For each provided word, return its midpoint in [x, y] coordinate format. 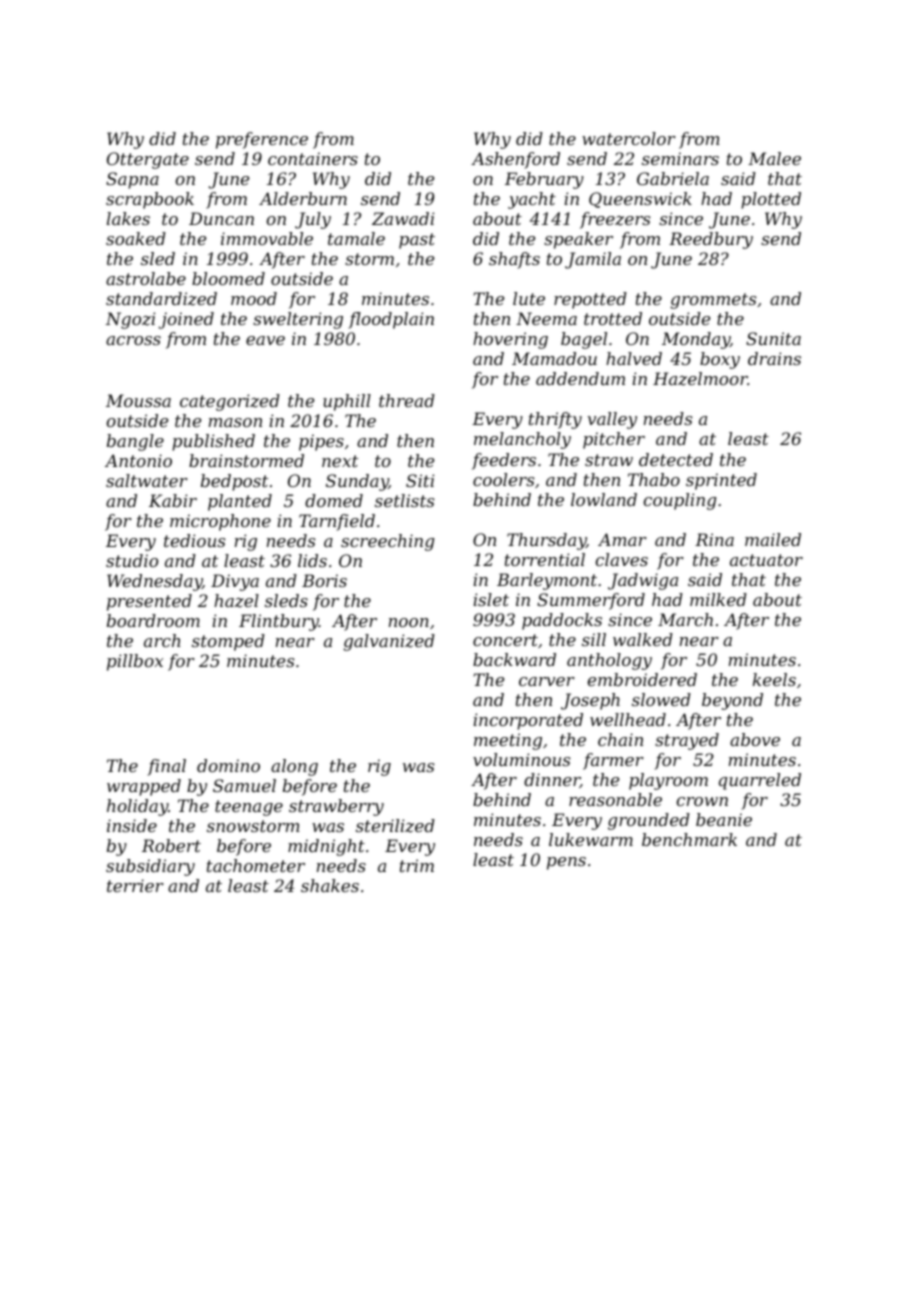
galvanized [389, 642]
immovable [267, 238]
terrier [135, 885]
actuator [766, 560]
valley [612, 420]
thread [407, 400]
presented [149, 602]
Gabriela [673, 178]
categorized [230, 402]
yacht [532, 200]
